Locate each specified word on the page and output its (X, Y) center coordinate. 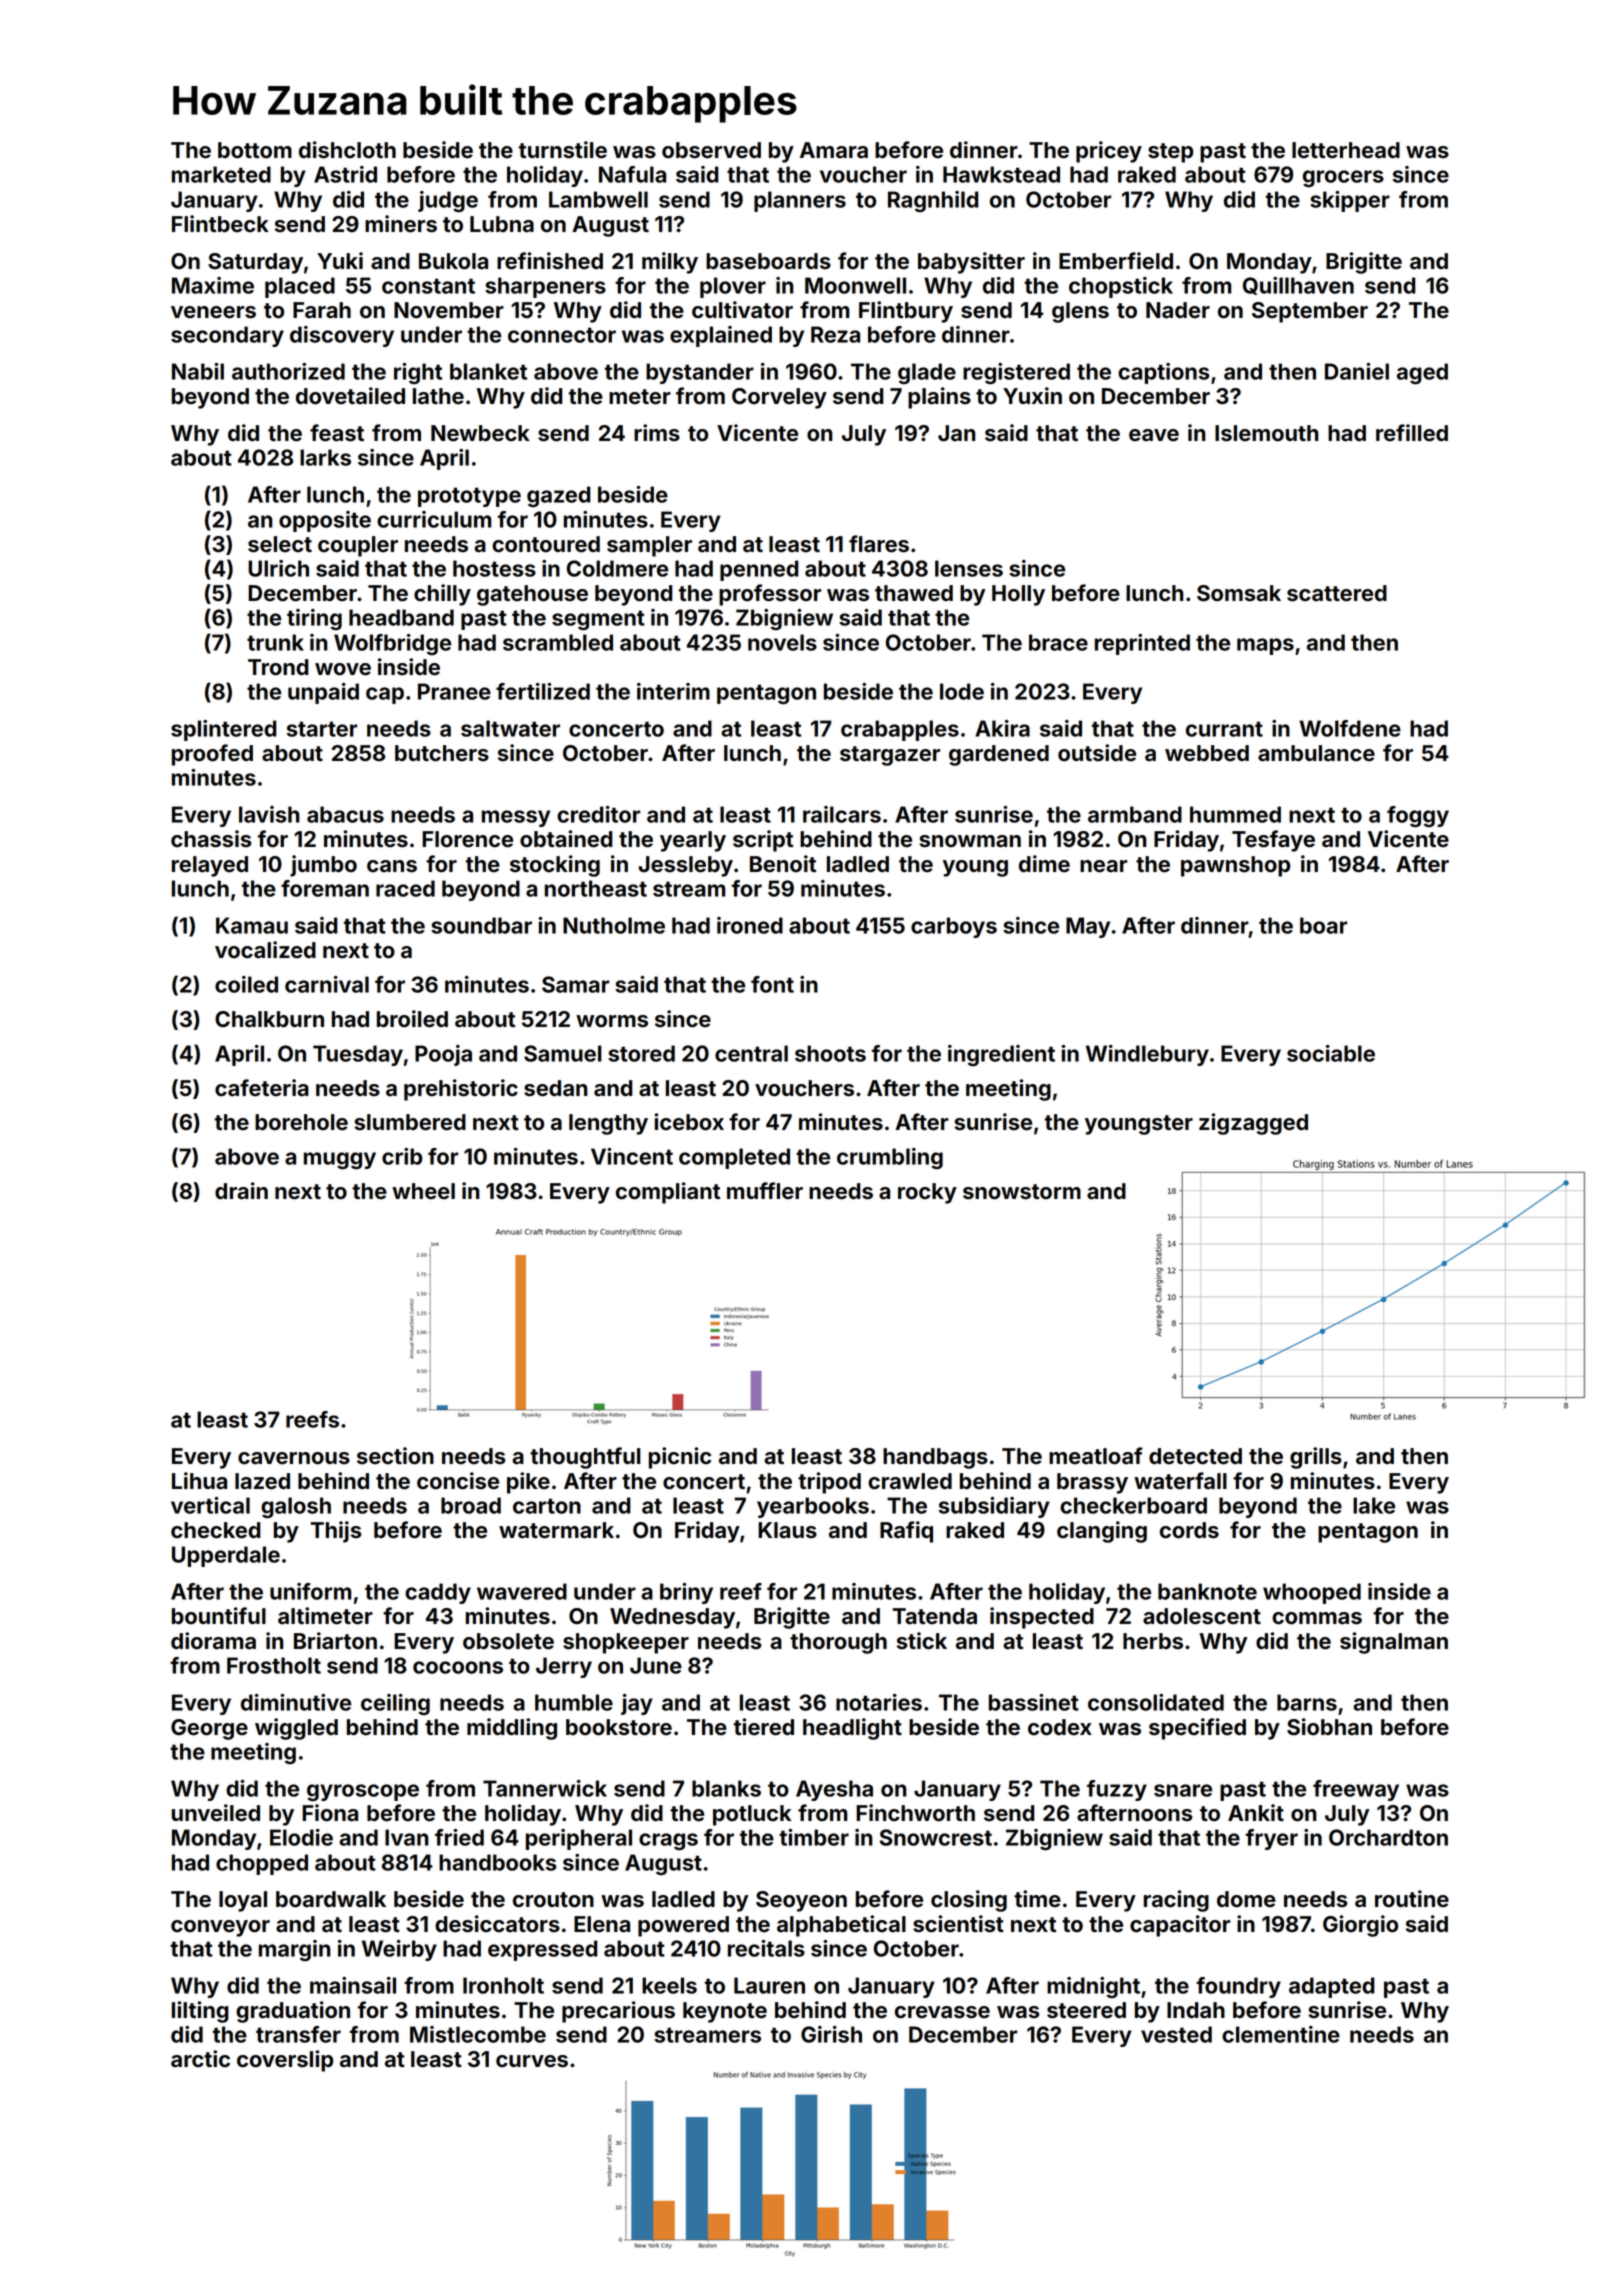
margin (295, 1950)
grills (1316, 1458)
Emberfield (1116, 261)
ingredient (1001, 1055)
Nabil (198, 371)
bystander (700, 373)
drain (241, 1191)
